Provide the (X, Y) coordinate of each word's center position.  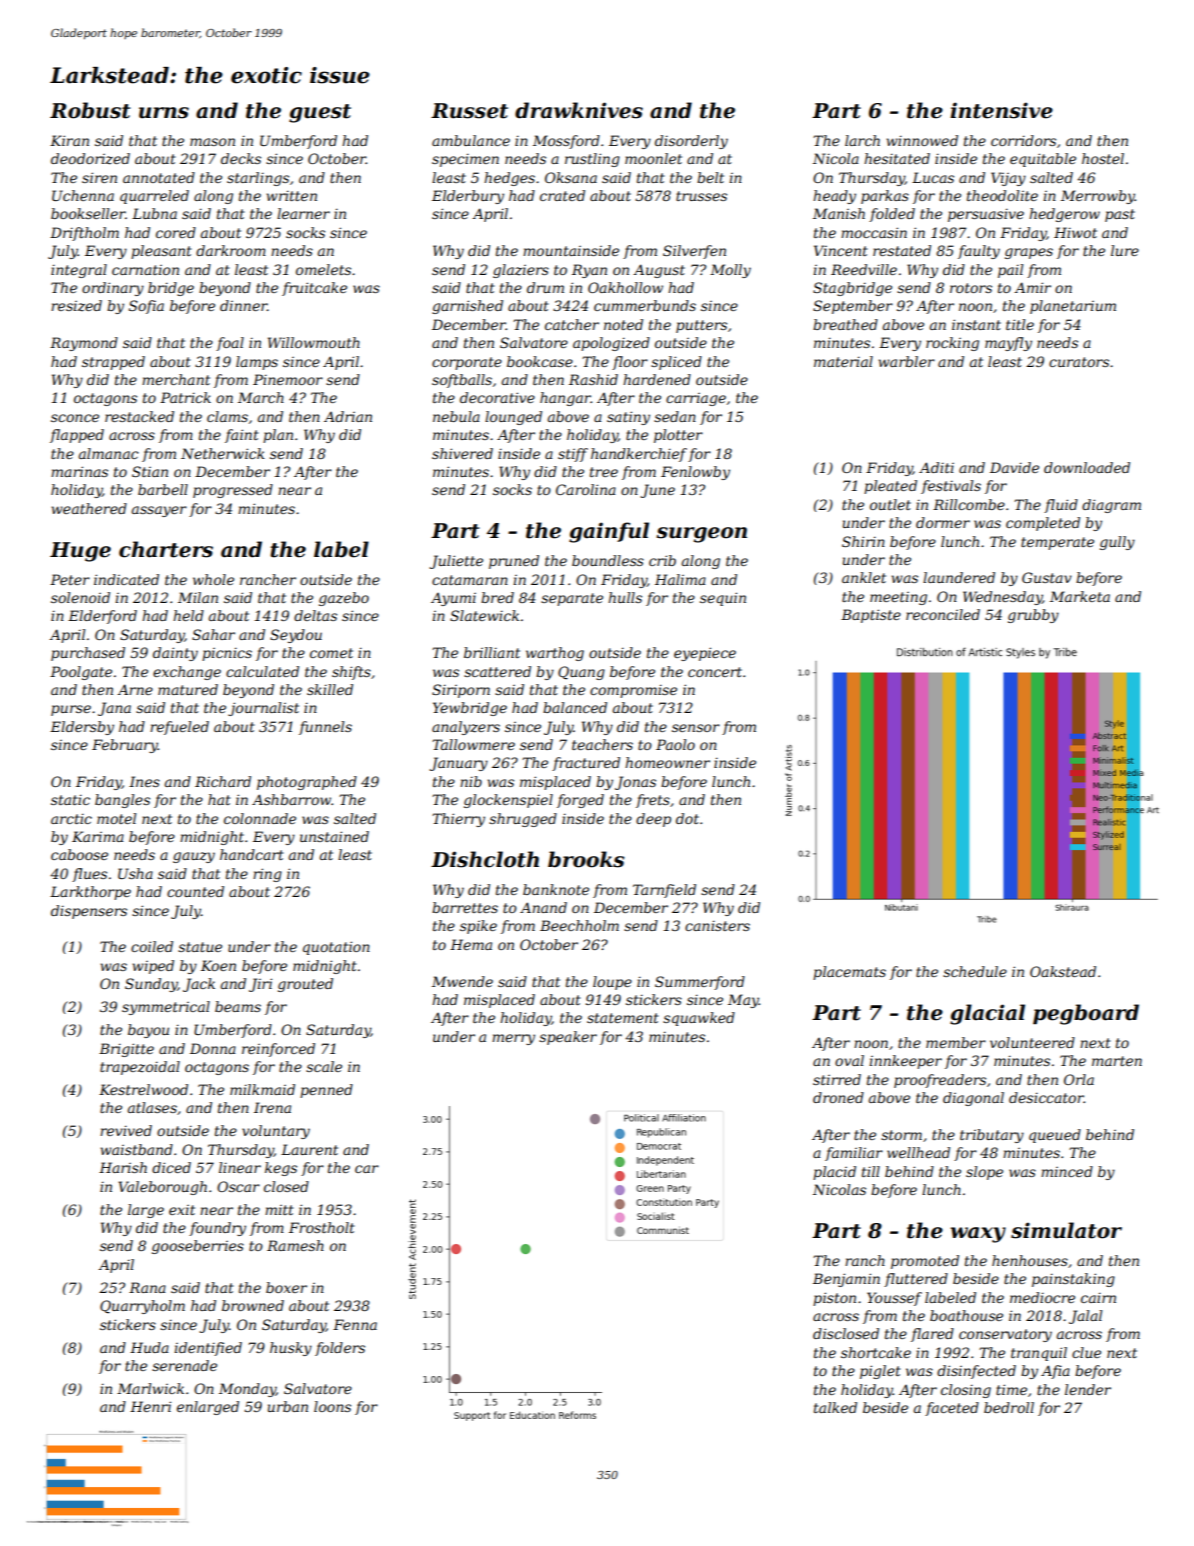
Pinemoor (288, 379)
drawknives (579, 110)
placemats (849, 973)
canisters (717, 925)
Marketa (1080, 596)
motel (116, 818)
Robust (90, 110)
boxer (286, 1287)
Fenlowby (695, 473)
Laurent (309, 1149)
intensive (1001, 110)
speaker (568, 1038)
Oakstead (1063, 971)
